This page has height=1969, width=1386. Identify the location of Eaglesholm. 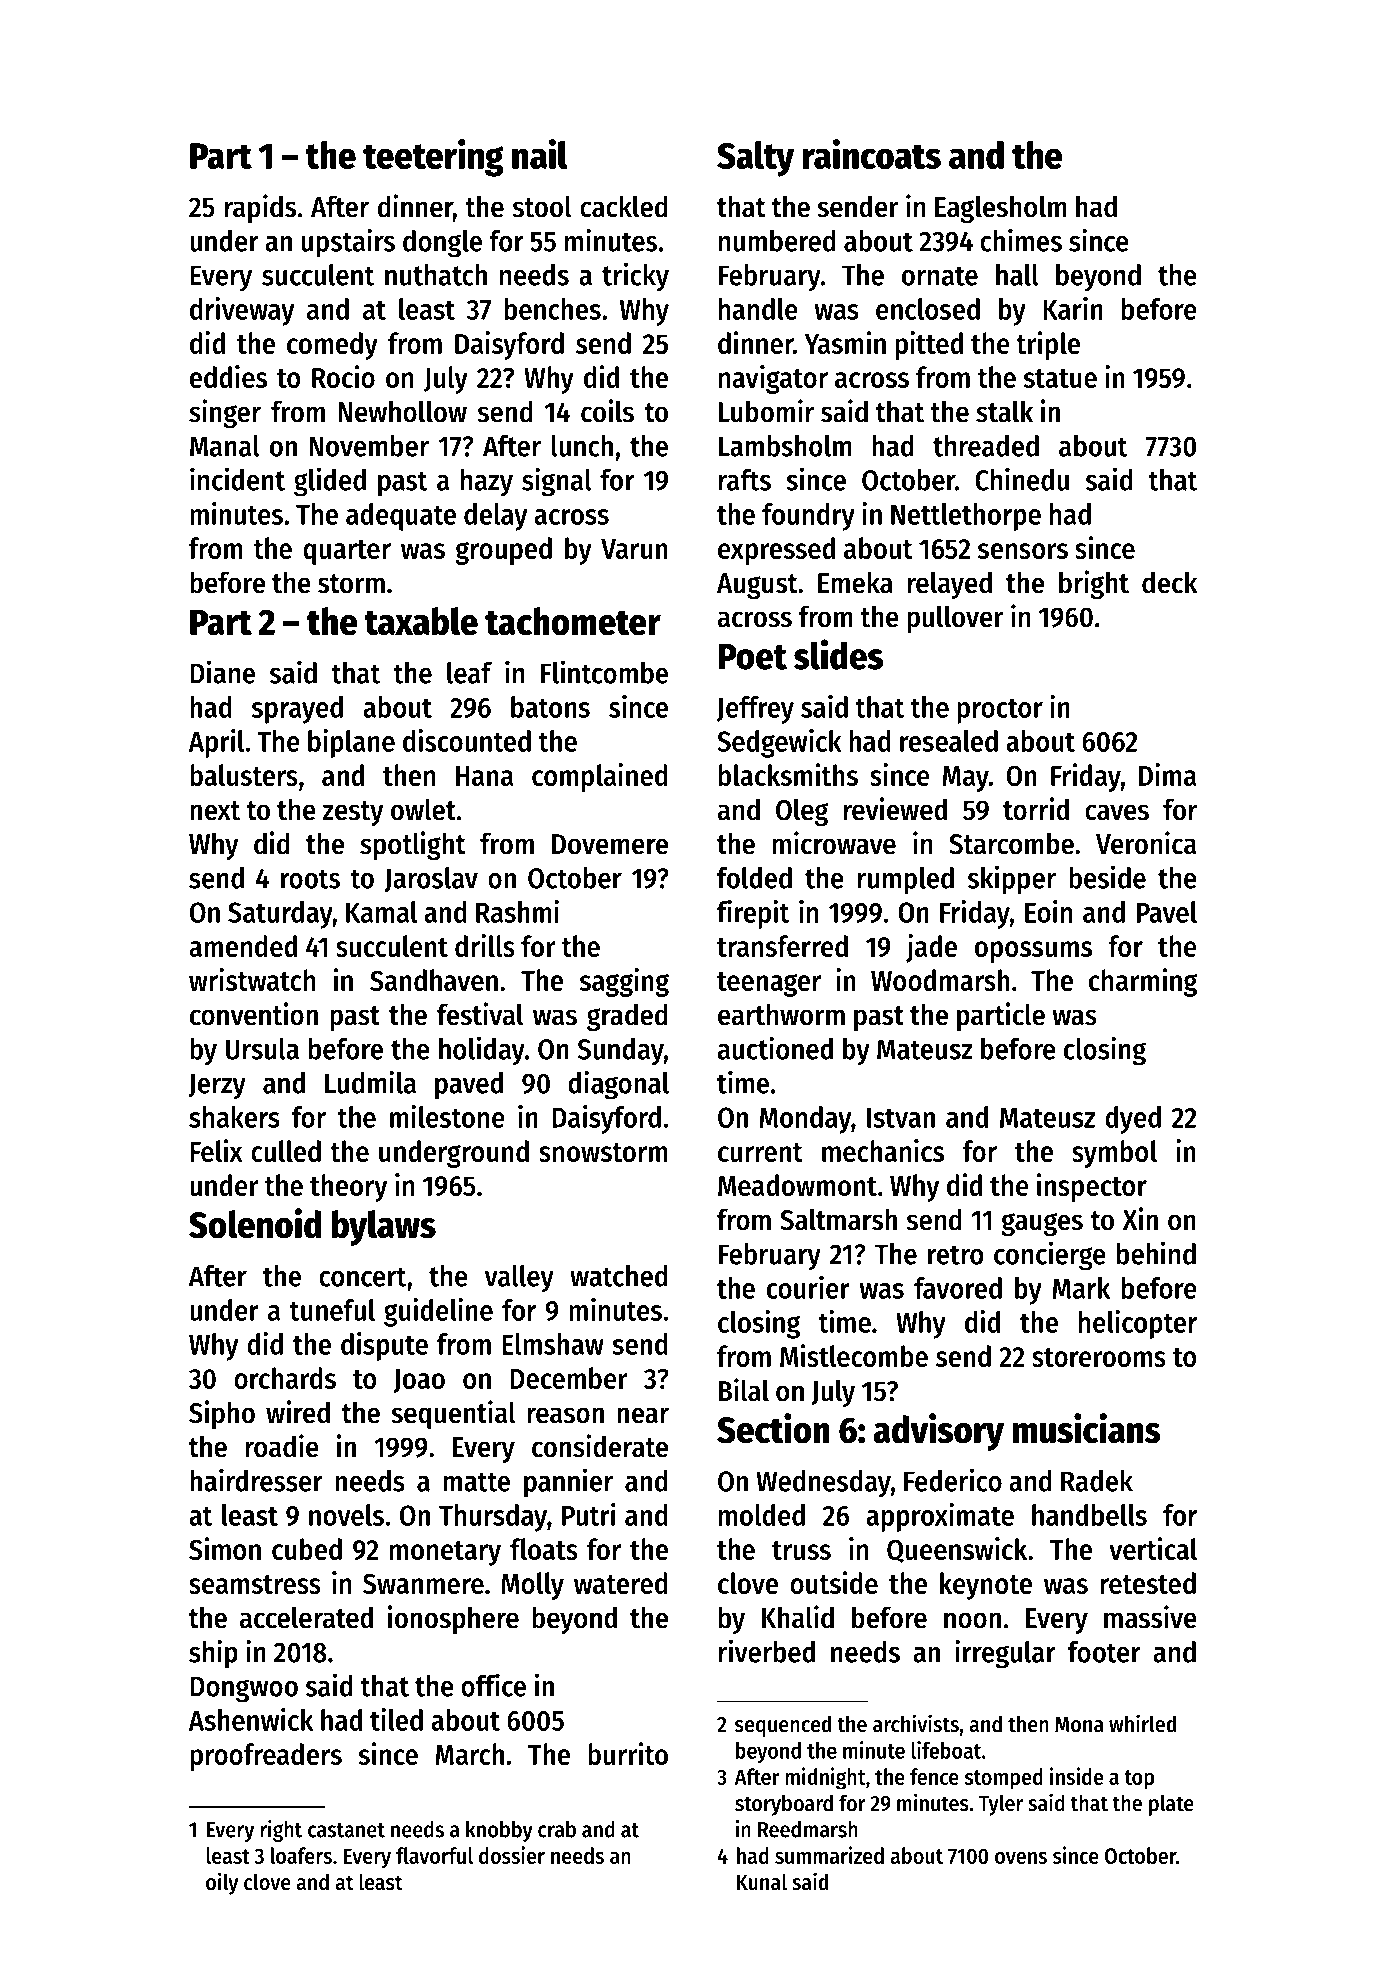
(1001, 209).
